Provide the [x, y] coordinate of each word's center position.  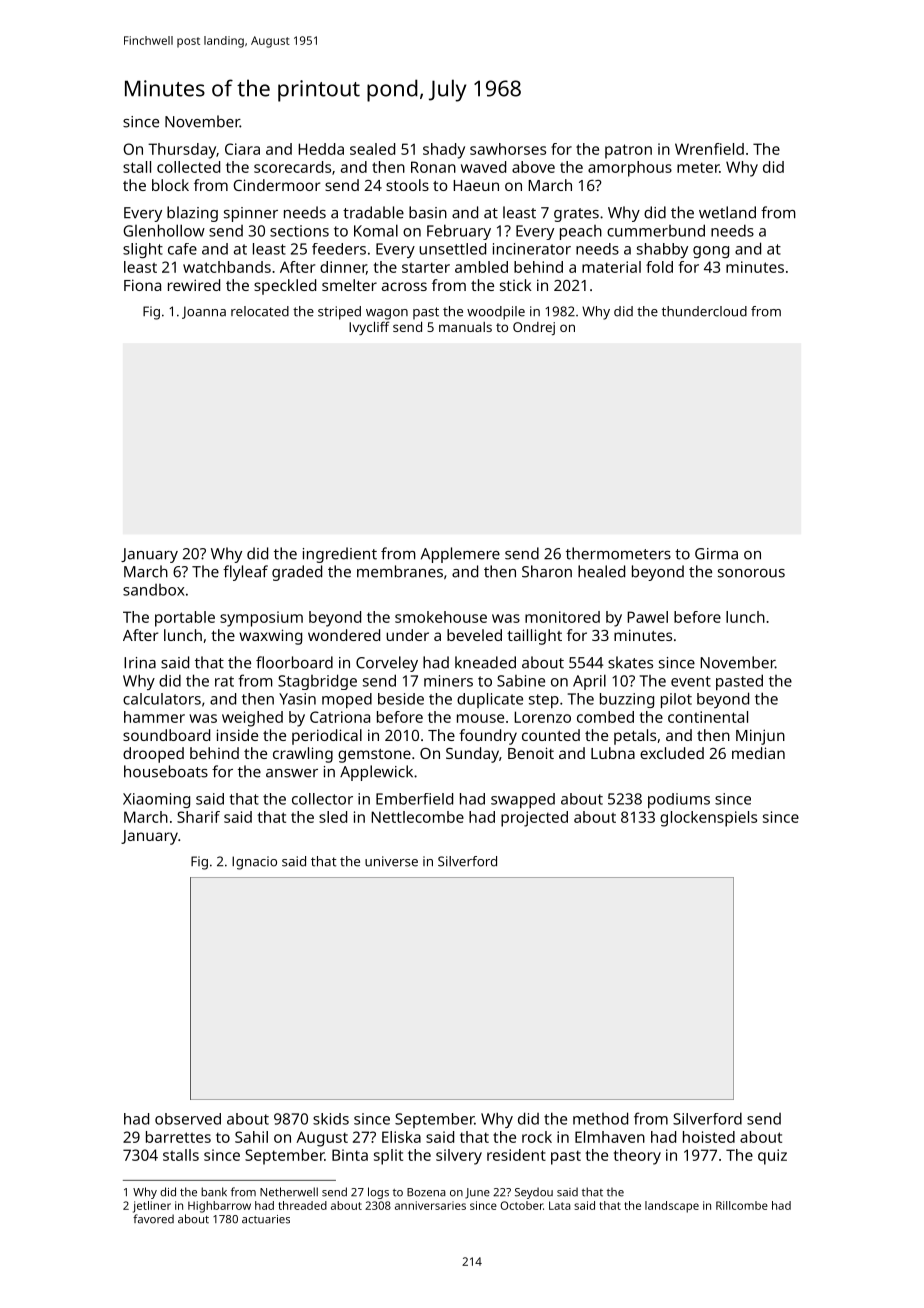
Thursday [182, 151]
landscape [672, 1207]
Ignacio [254, 863]
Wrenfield [709, 149]
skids [331, 1119]
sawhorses [508, 149]
